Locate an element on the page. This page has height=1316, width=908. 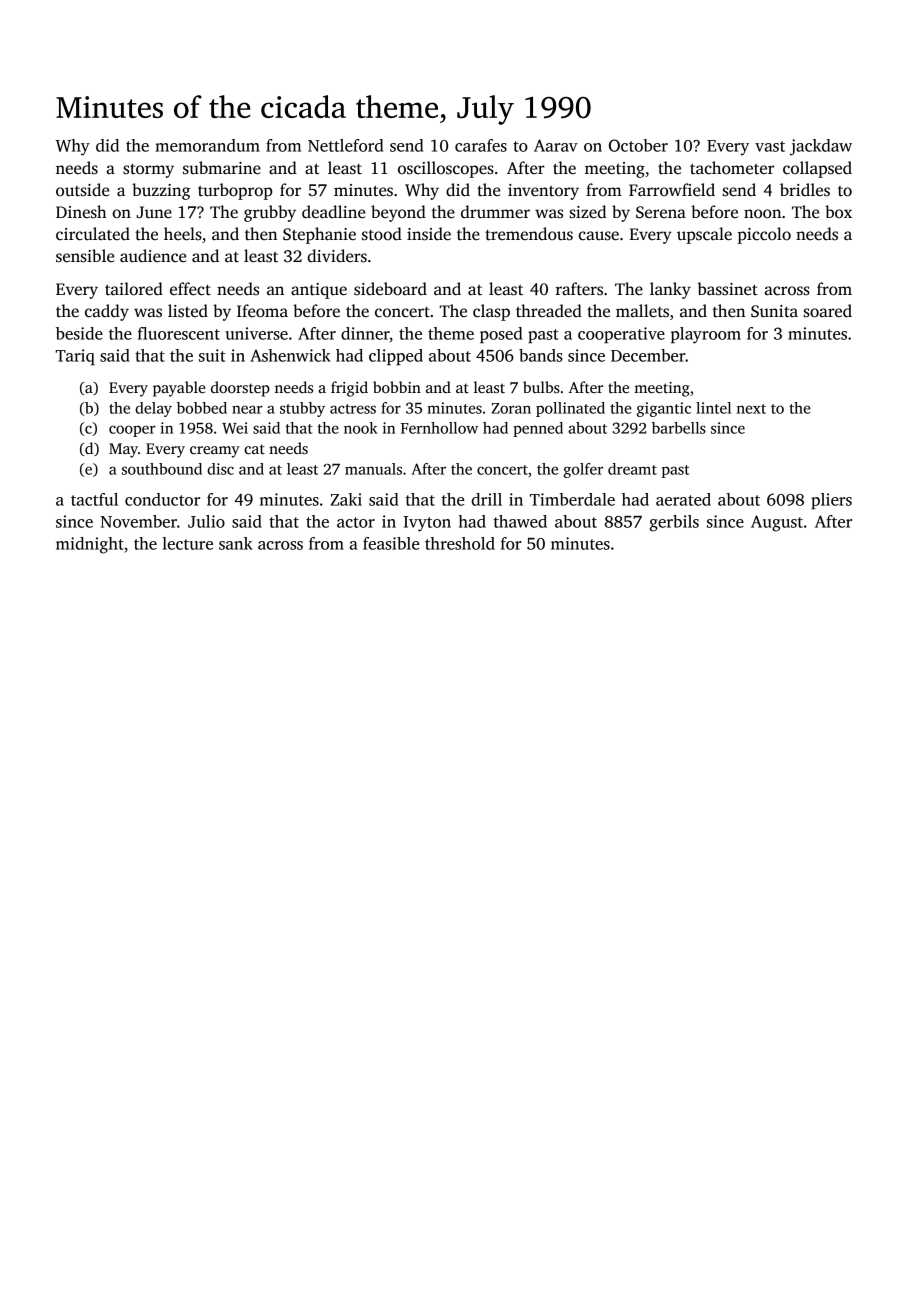
December is located at coordinates (648, 355).
